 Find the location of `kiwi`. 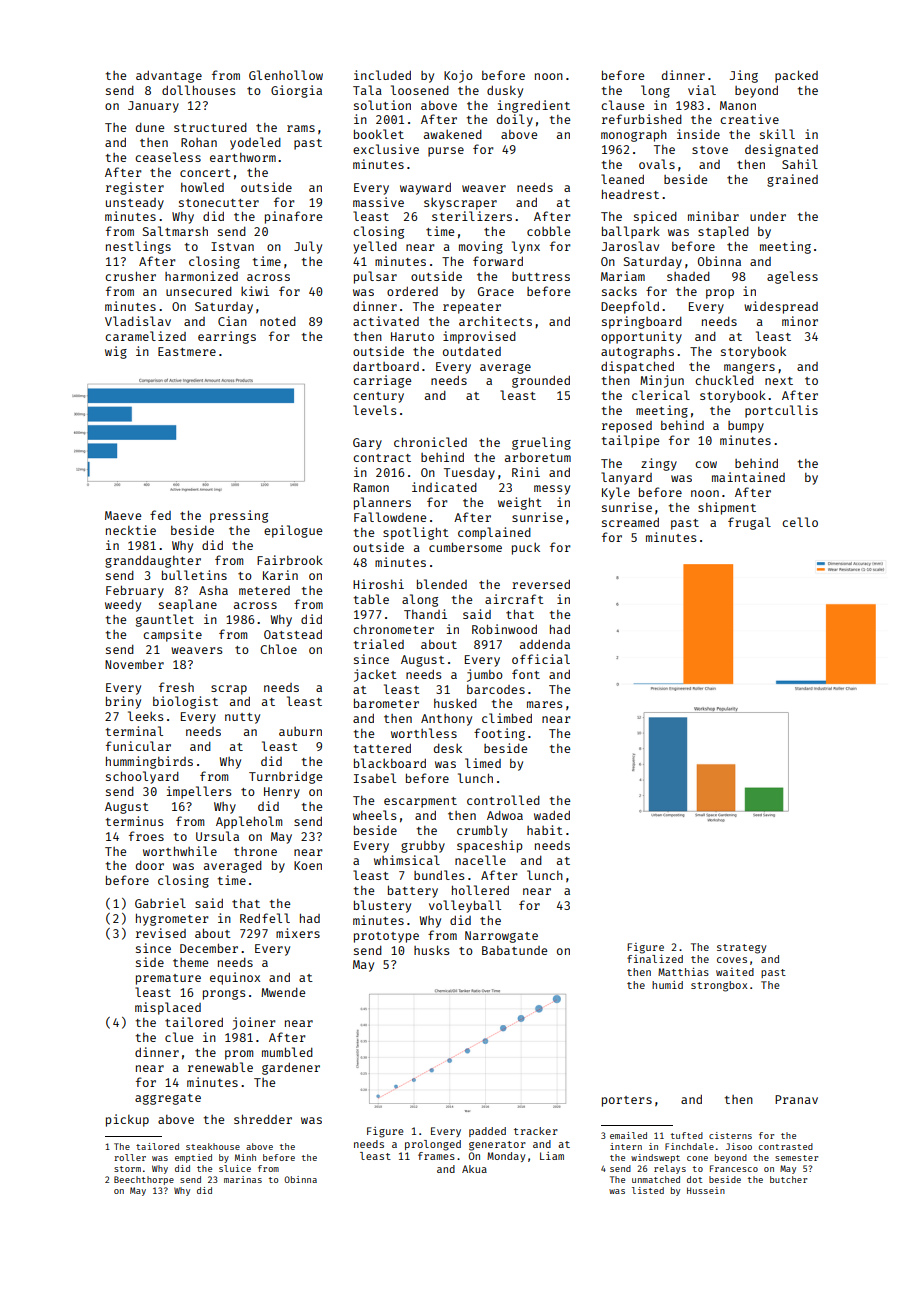

kiwi is located at coordinates (255, 291).
